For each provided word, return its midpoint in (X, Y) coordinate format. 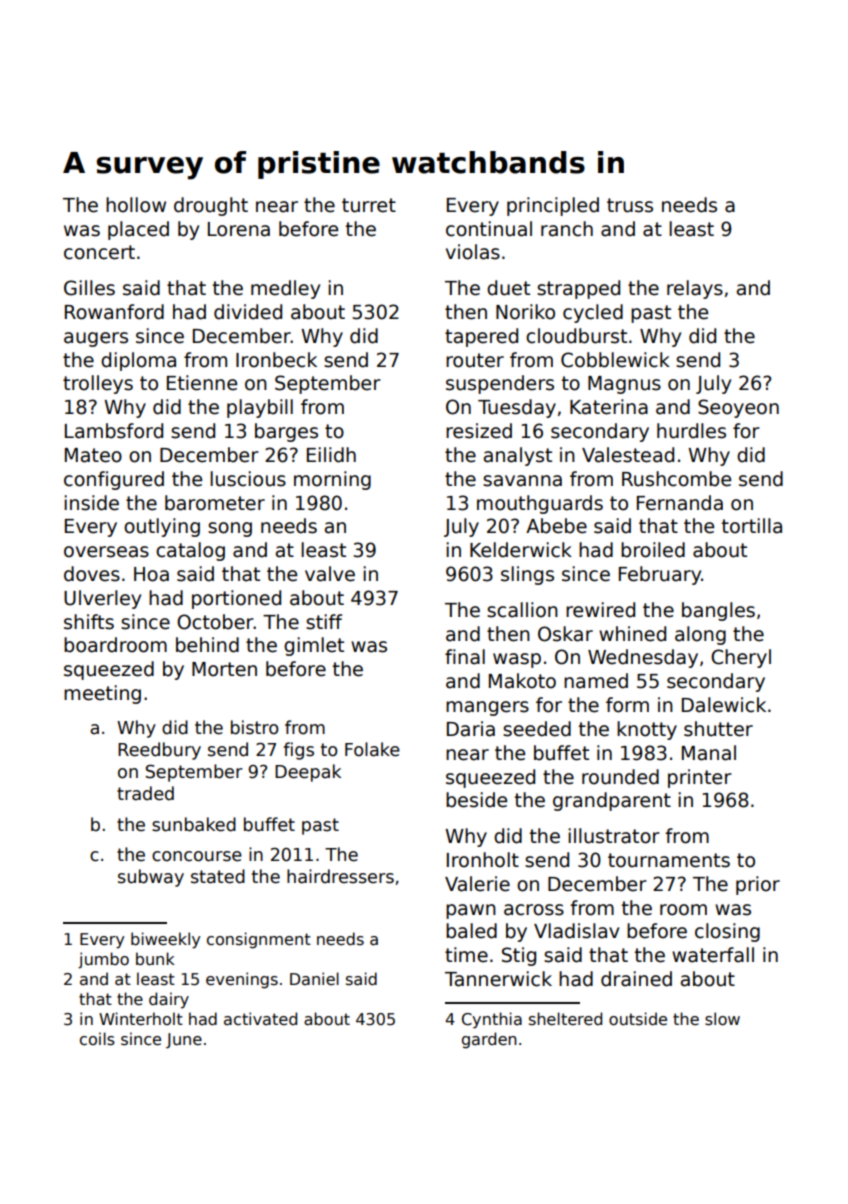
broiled (653, 550)
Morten (224, 669)
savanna (522, 481)
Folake (372, 749)
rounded (620, 777)
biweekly (166, 940)
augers (96, 339)
